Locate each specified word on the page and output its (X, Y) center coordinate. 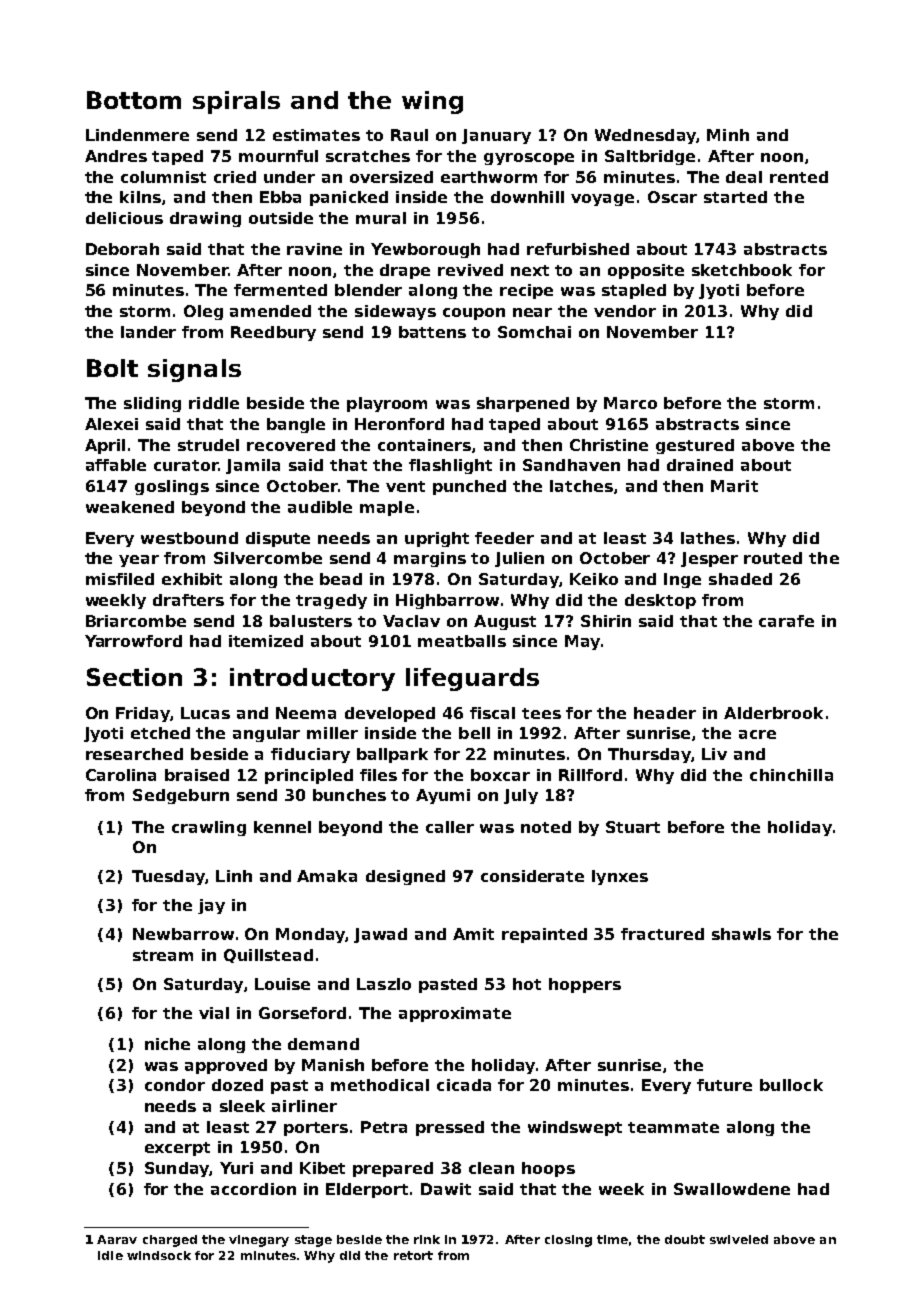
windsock (159, 1255)
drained (700, 465)
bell (474, 733)
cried (235, 177)
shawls (741, 934)
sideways (395, 312)
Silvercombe (268, 558)
